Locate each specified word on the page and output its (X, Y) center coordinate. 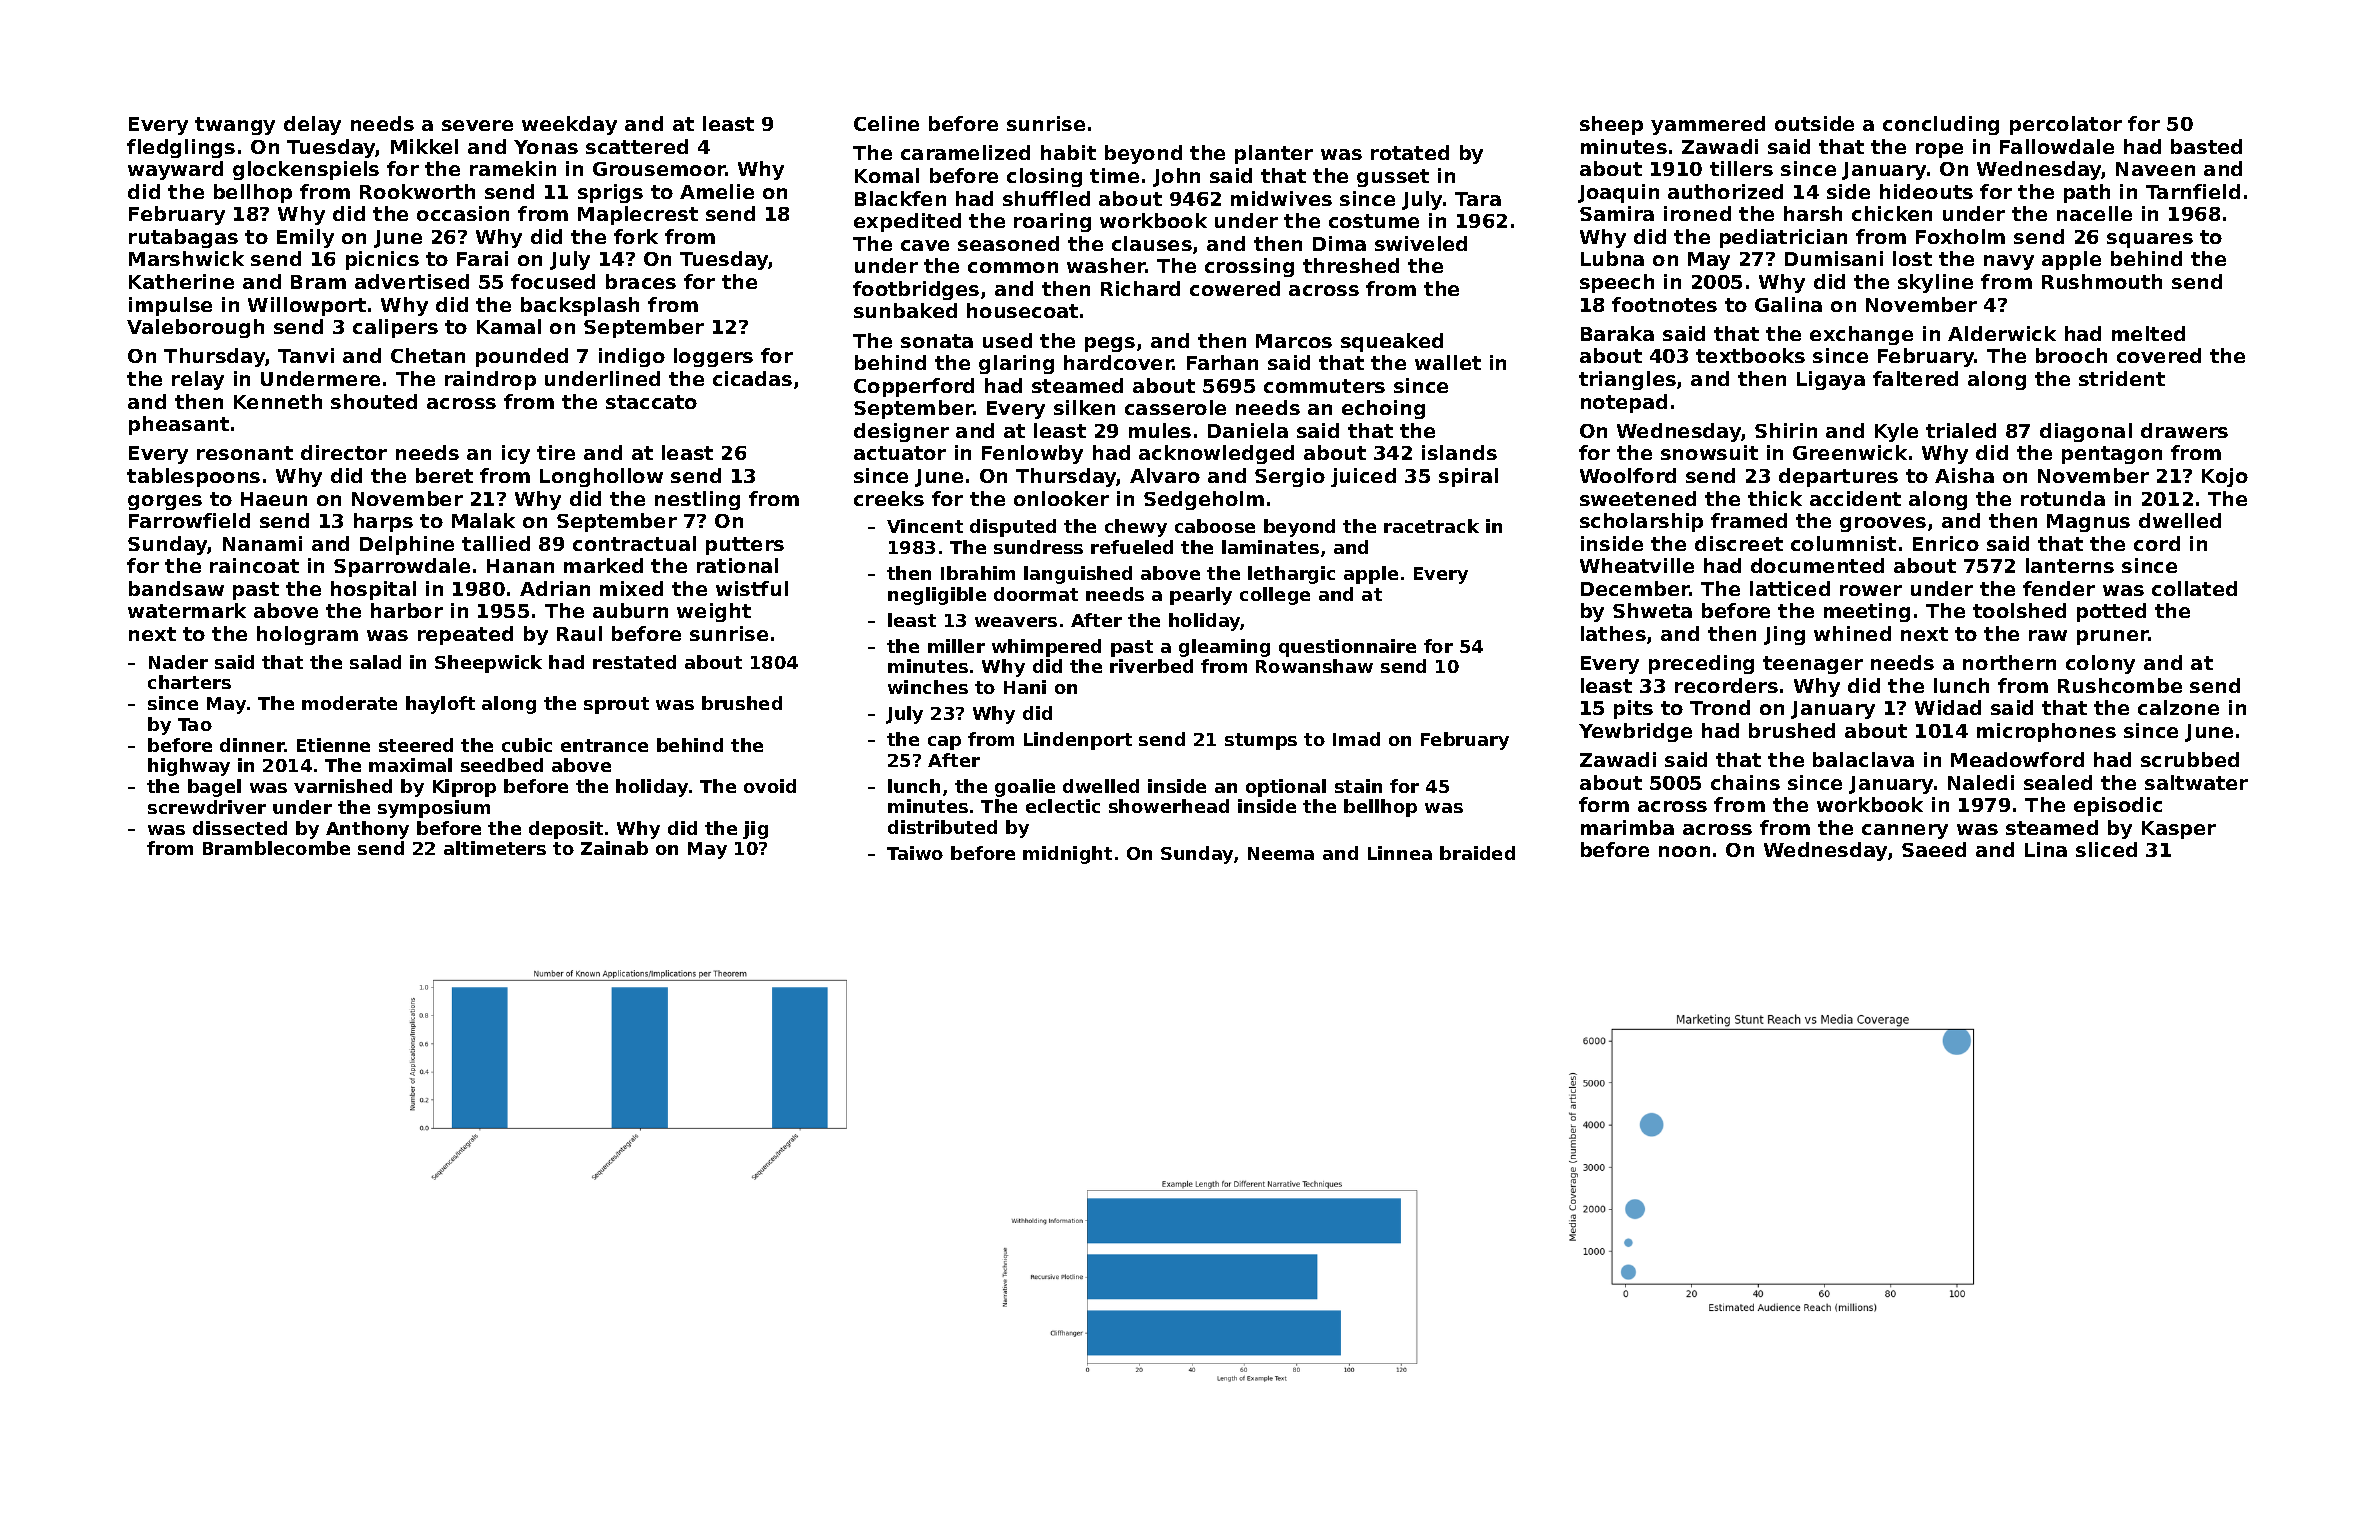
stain (1358, 786)
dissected (240, 828)
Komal (887, 175)
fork (636, 236)
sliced (2106, 849)
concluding (1941, 125)
